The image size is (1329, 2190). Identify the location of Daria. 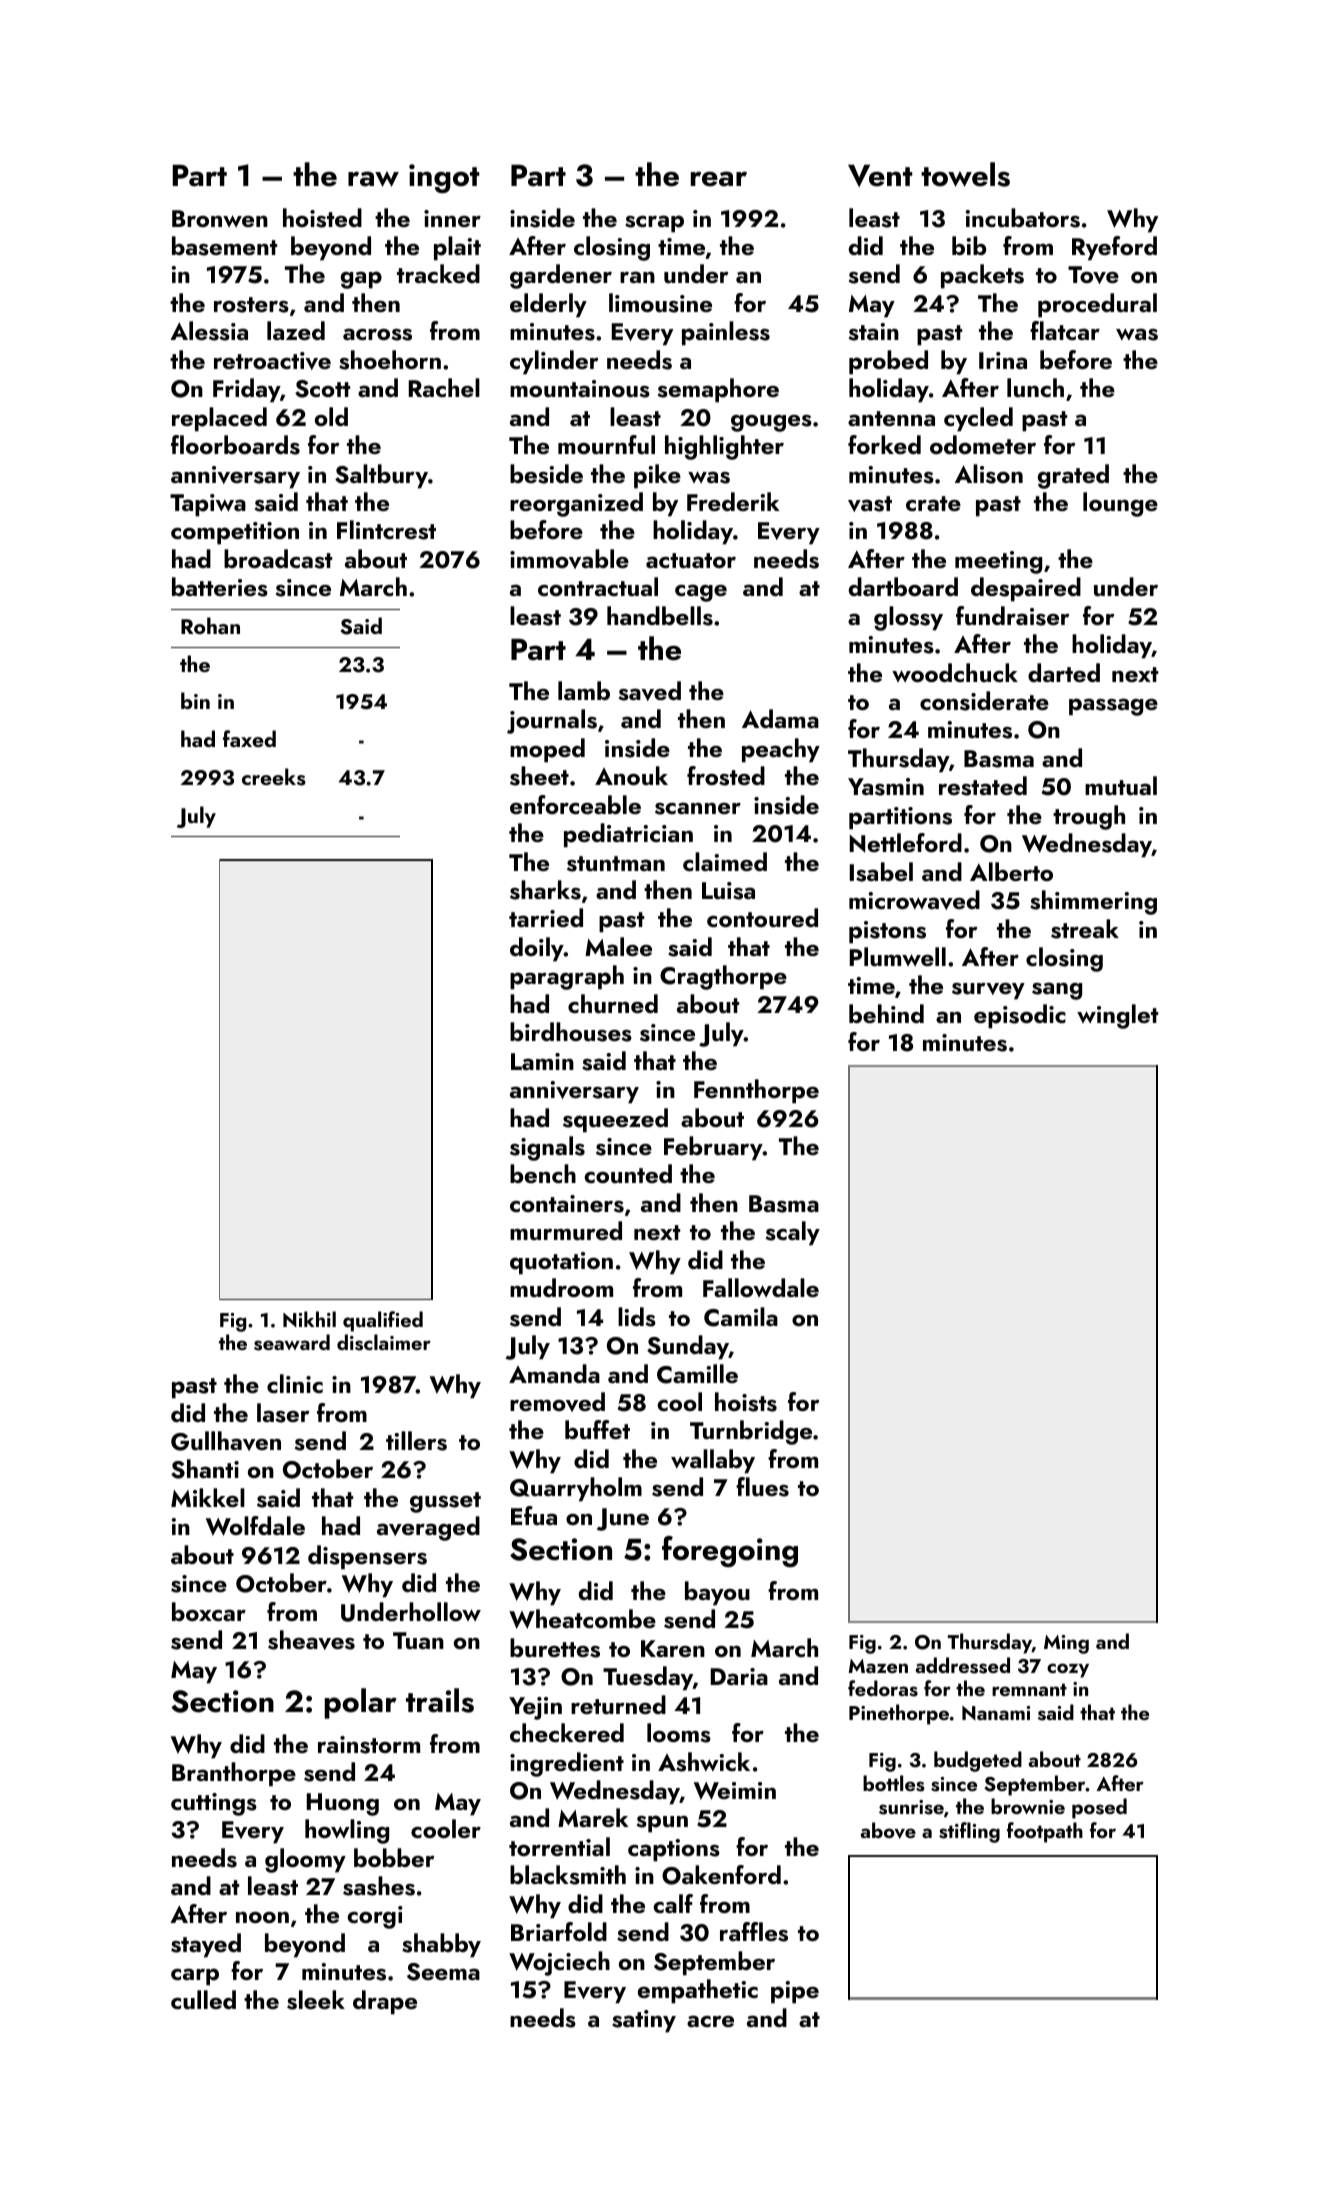
(739, 1676).
